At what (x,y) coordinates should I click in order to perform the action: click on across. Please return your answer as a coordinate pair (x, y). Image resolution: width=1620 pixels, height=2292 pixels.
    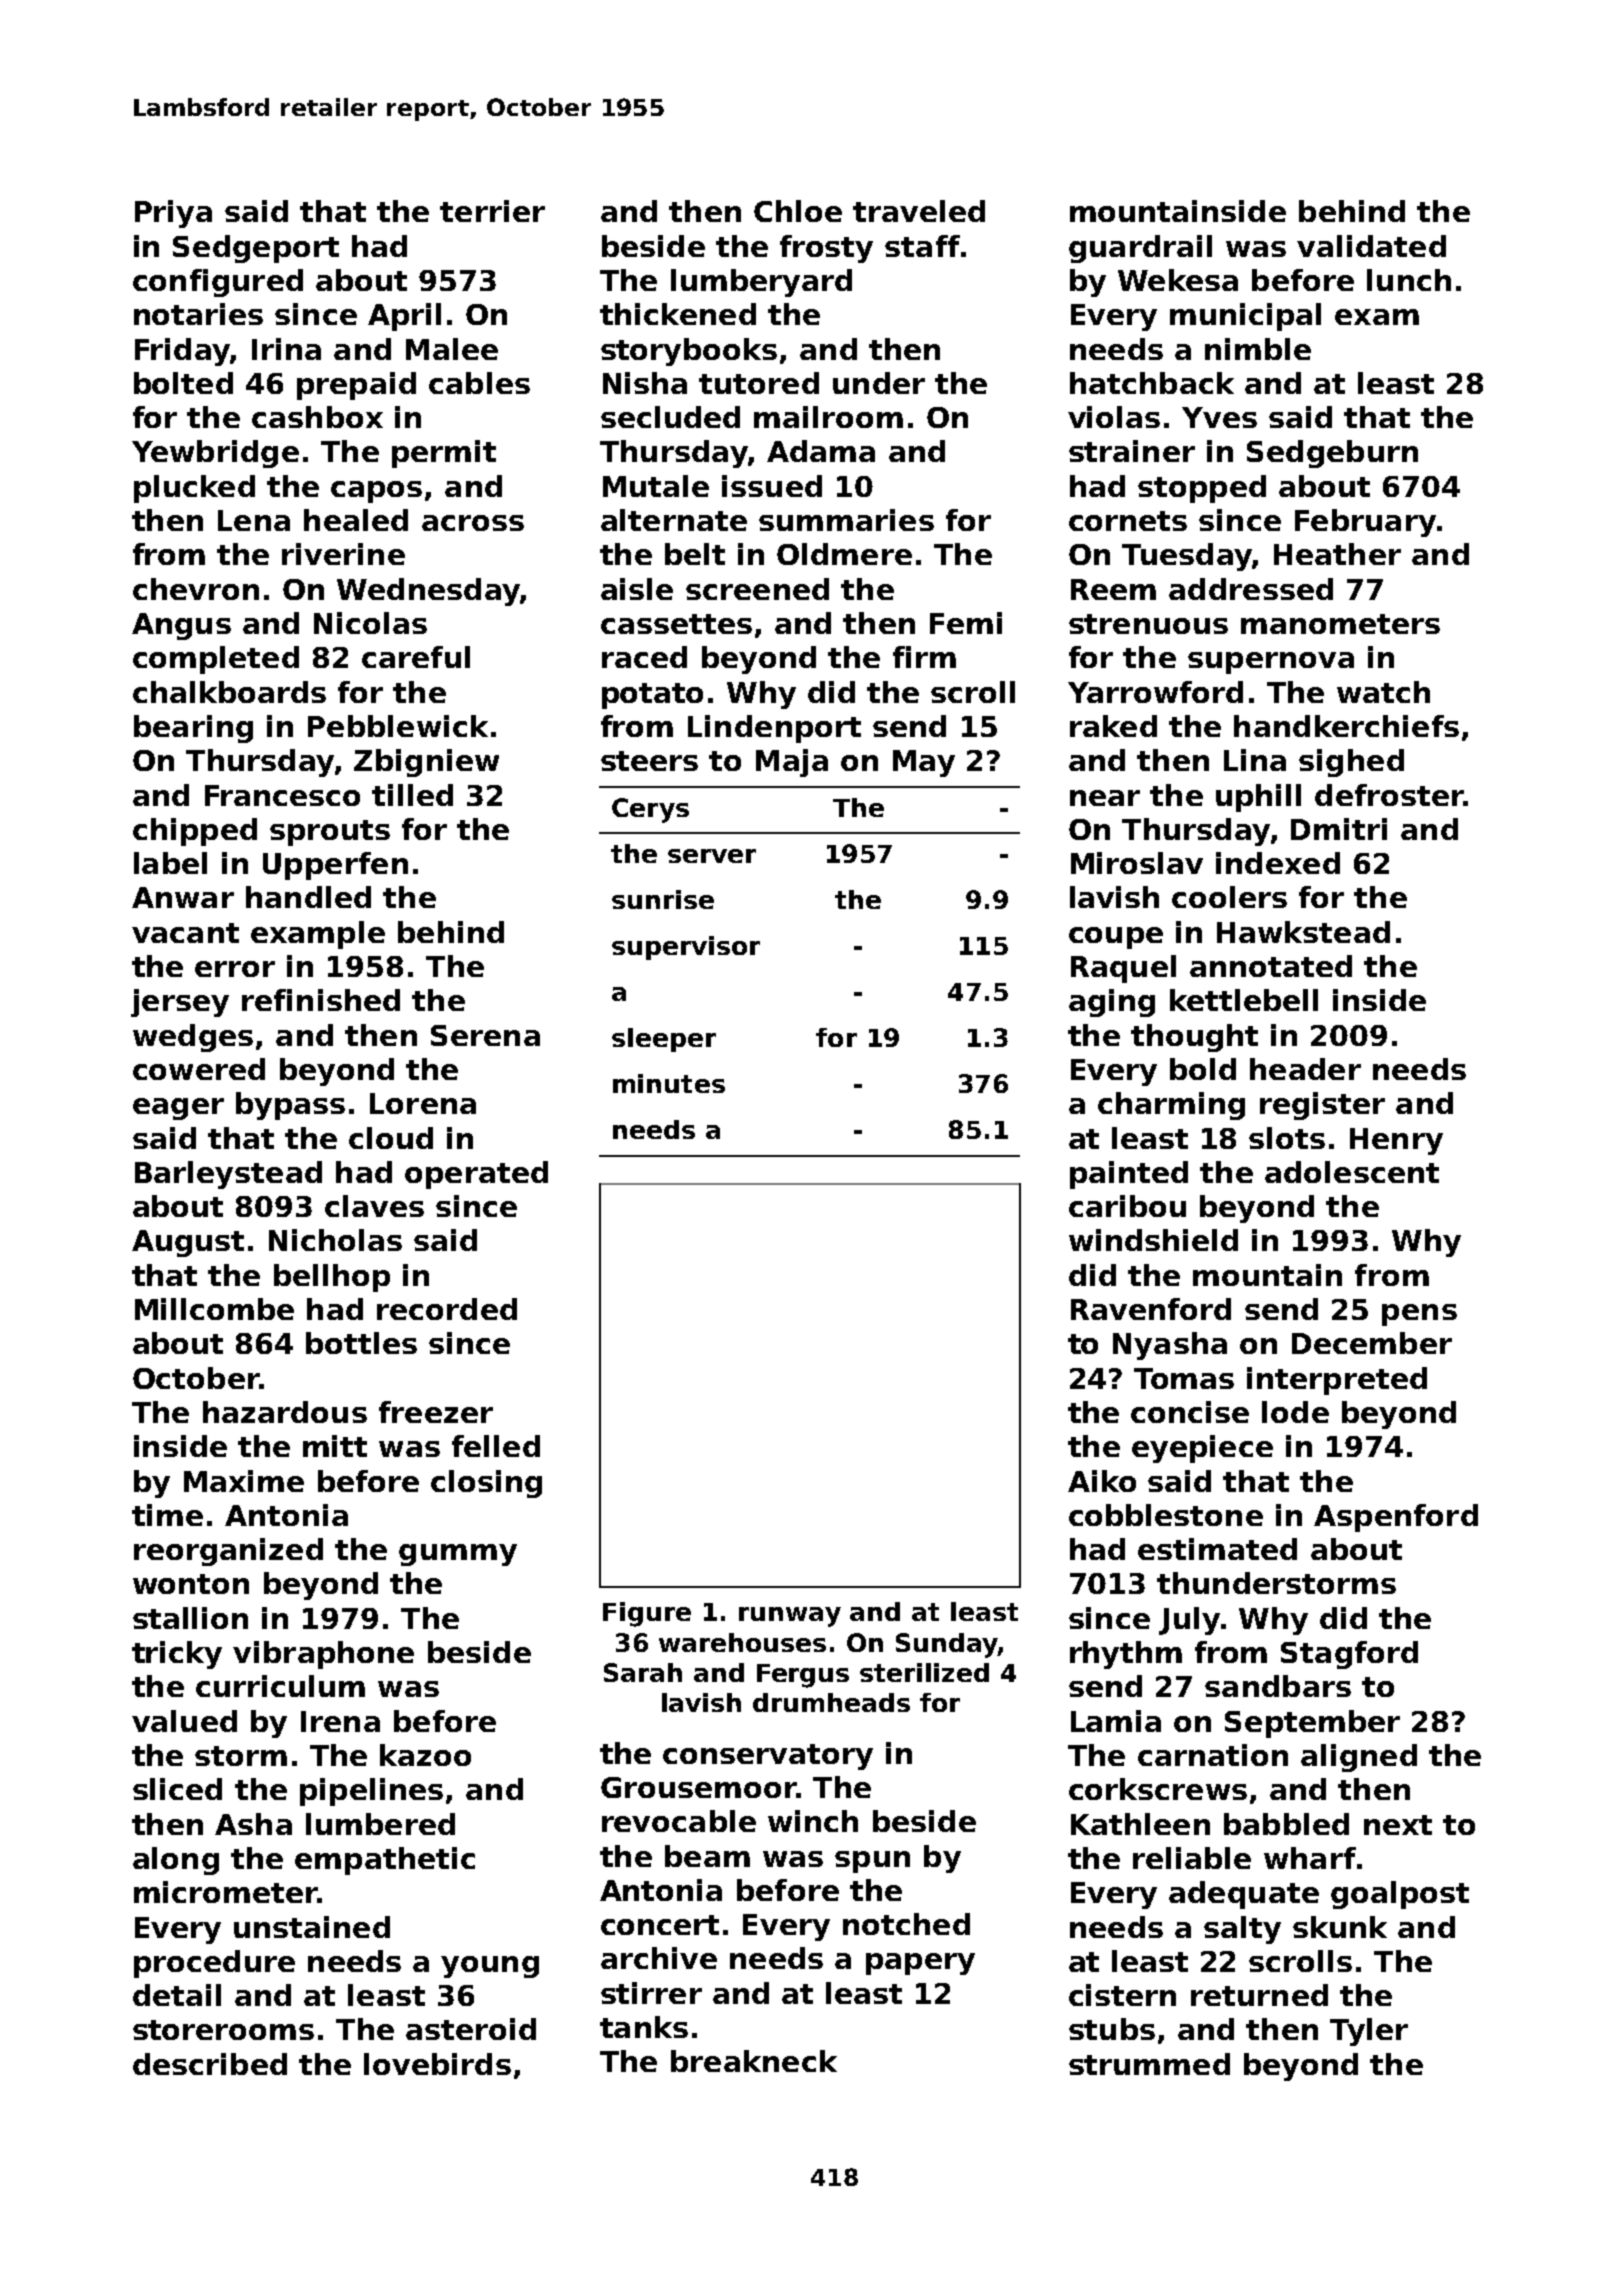
    Looking at the image, I should click on (473, 523).
